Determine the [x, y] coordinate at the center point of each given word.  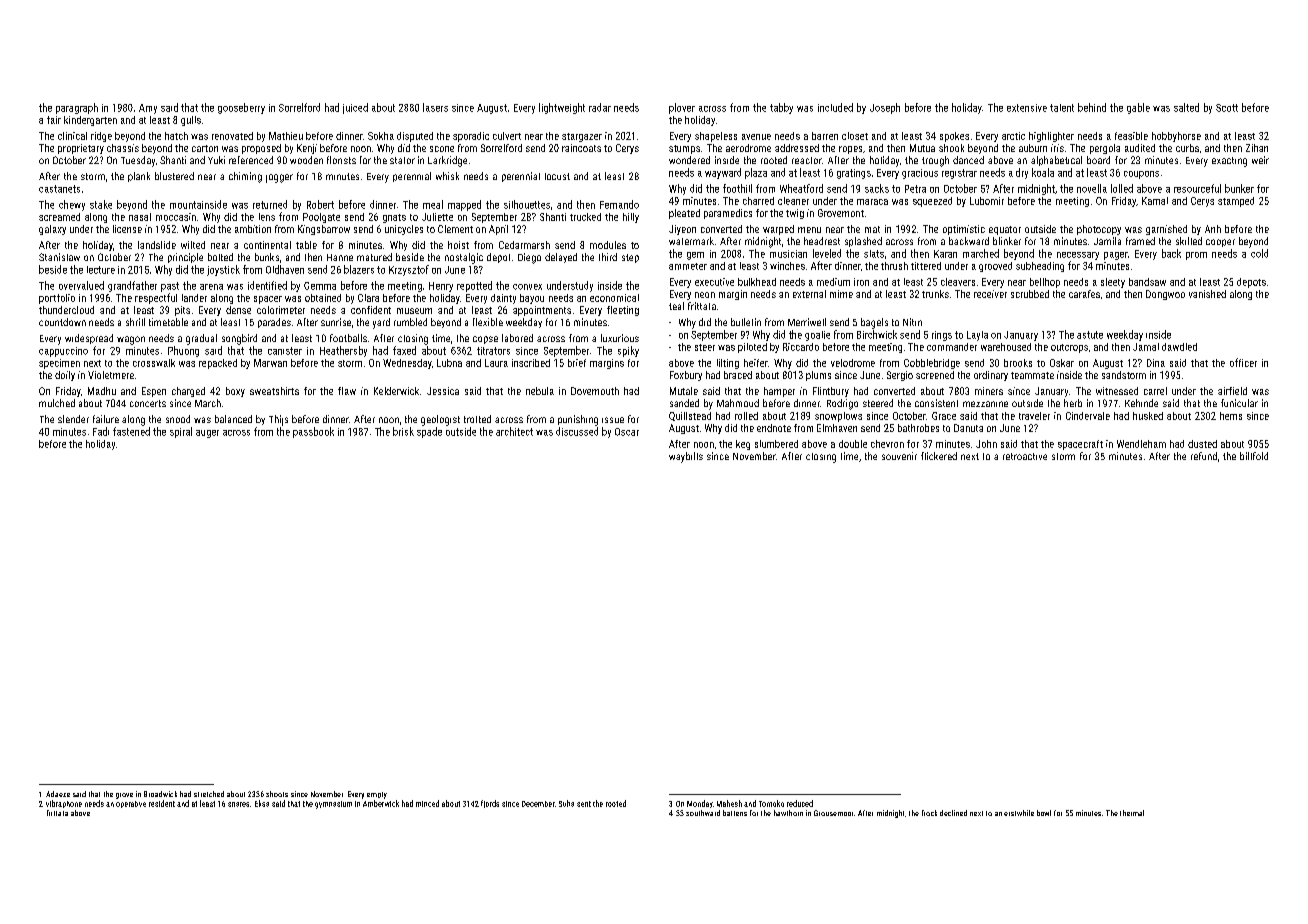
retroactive [1025, 456]
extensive [1027, 108]
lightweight [562, 108]
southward [703, 813]
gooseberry [241, 108]
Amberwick [381, 803]
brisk [403, 431]
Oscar [627, 432]
